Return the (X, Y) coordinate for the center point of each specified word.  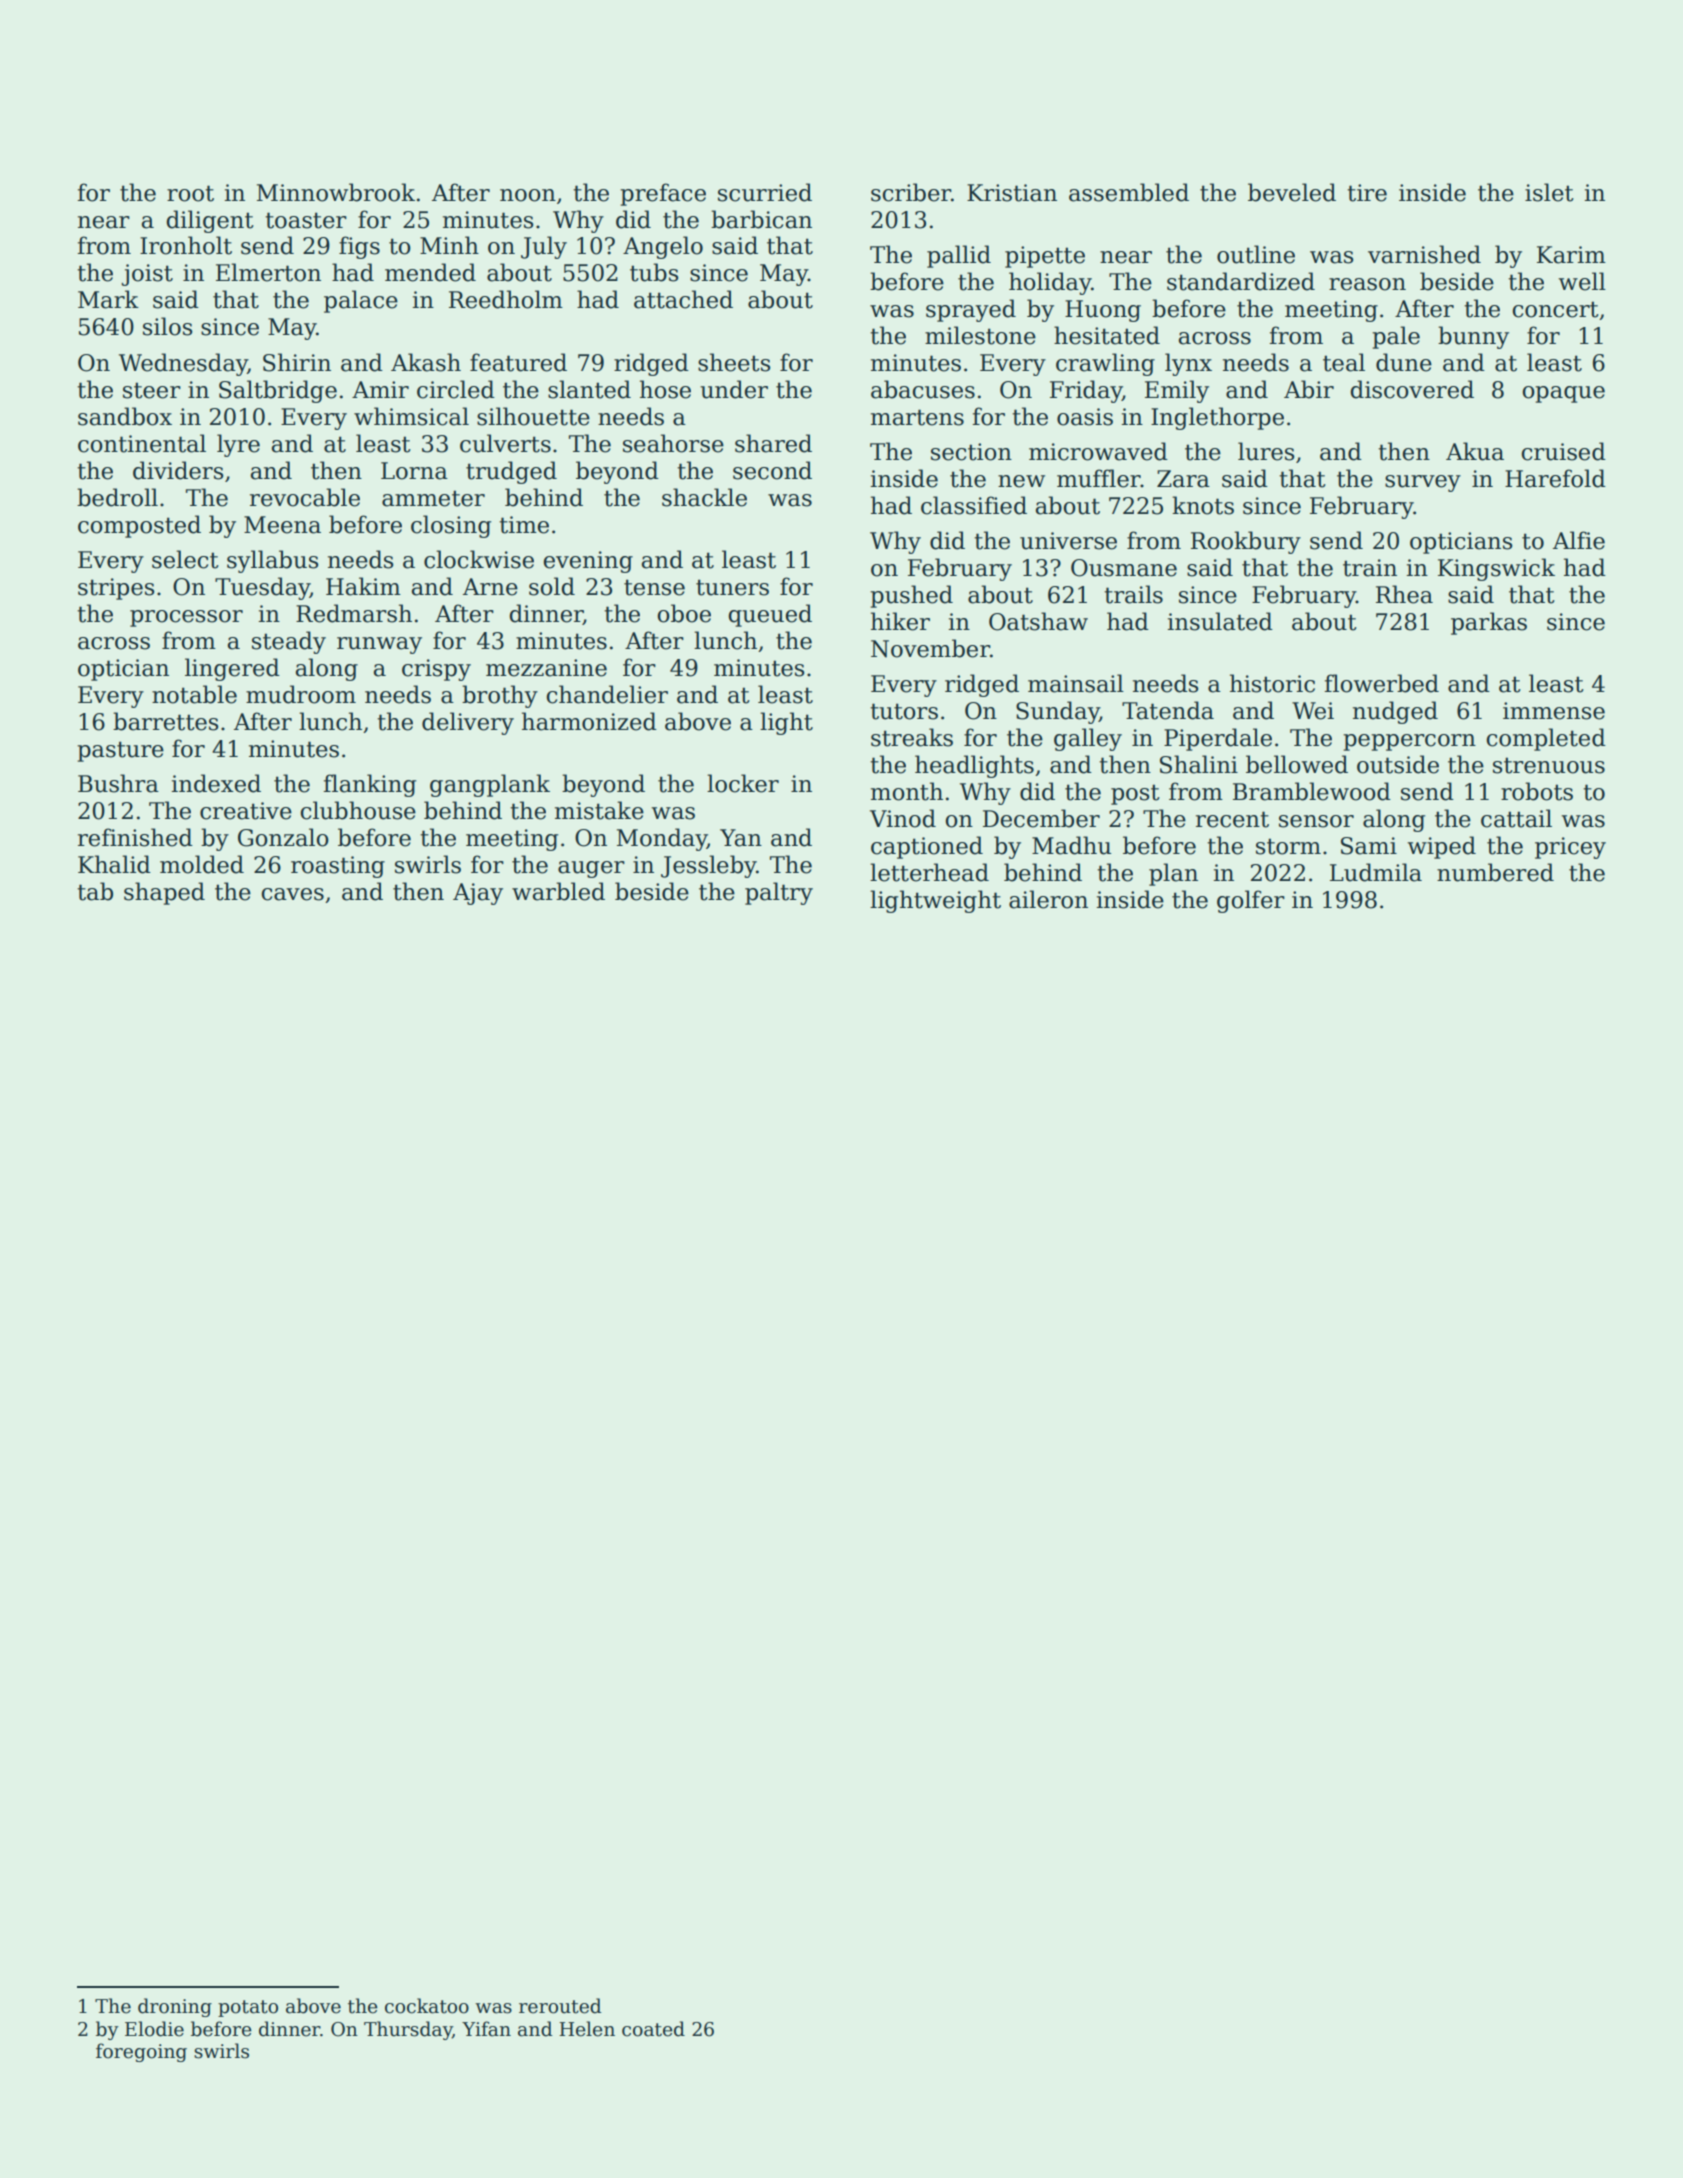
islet (1549, 192)
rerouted (560, 2006)
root (190, 193)
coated (653, 2029)
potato (248, 2008)
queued (770, 615)
